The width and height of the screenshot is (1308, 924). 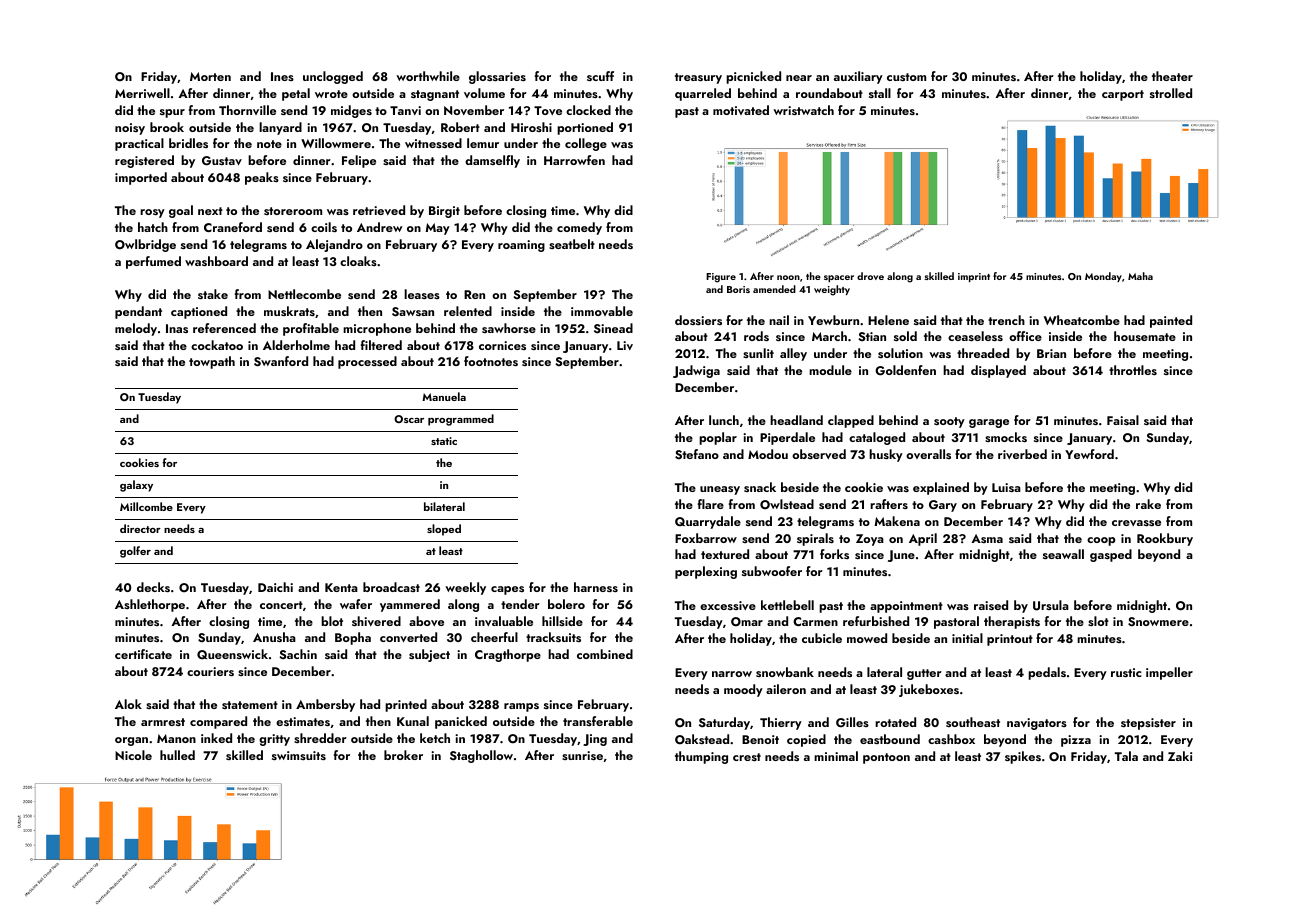 I want to click on ramps, so click(x=521, y=707).
